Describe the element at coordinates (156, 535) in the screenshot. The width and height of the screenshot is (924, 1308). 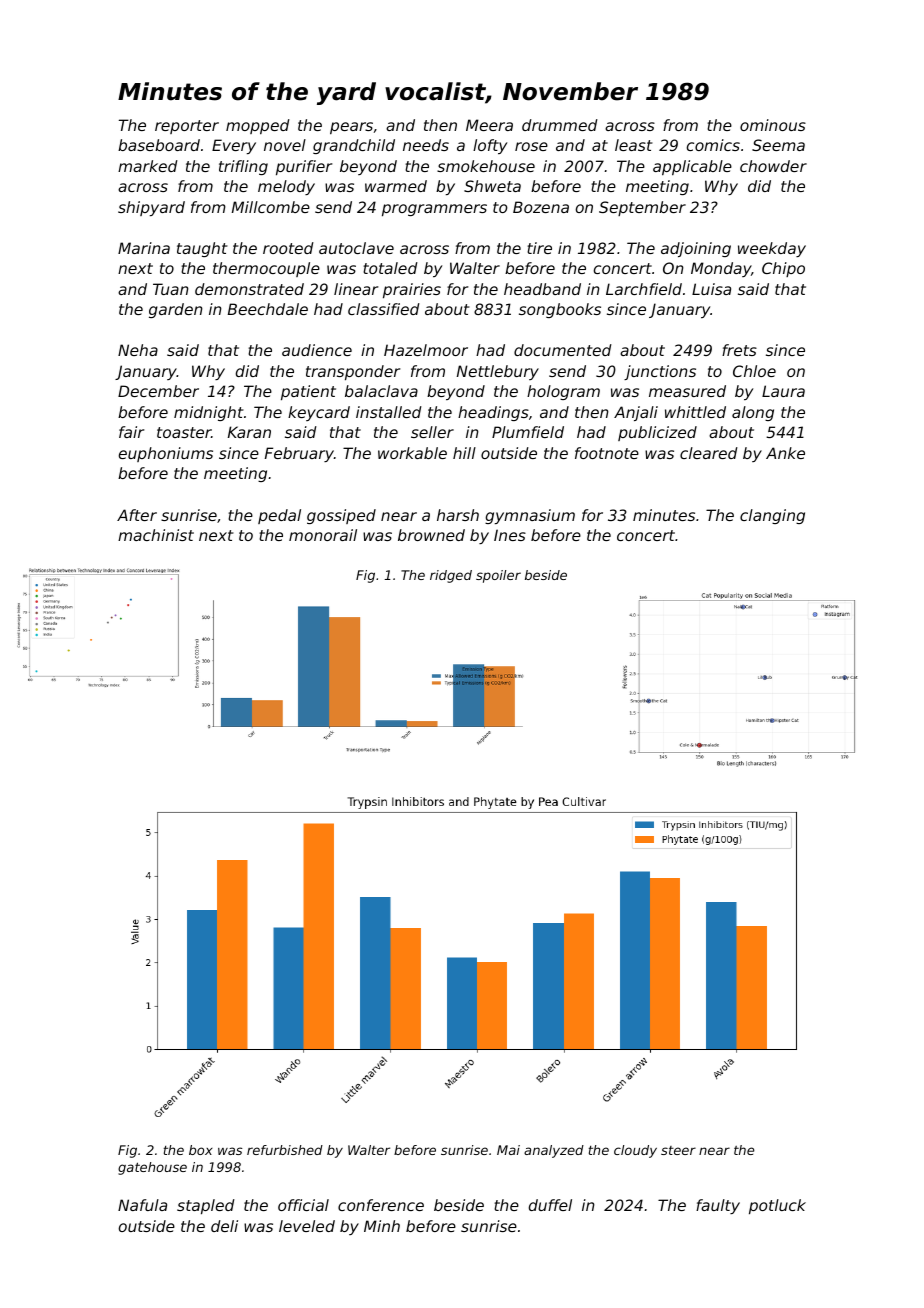
I see `machinist` at that location.
